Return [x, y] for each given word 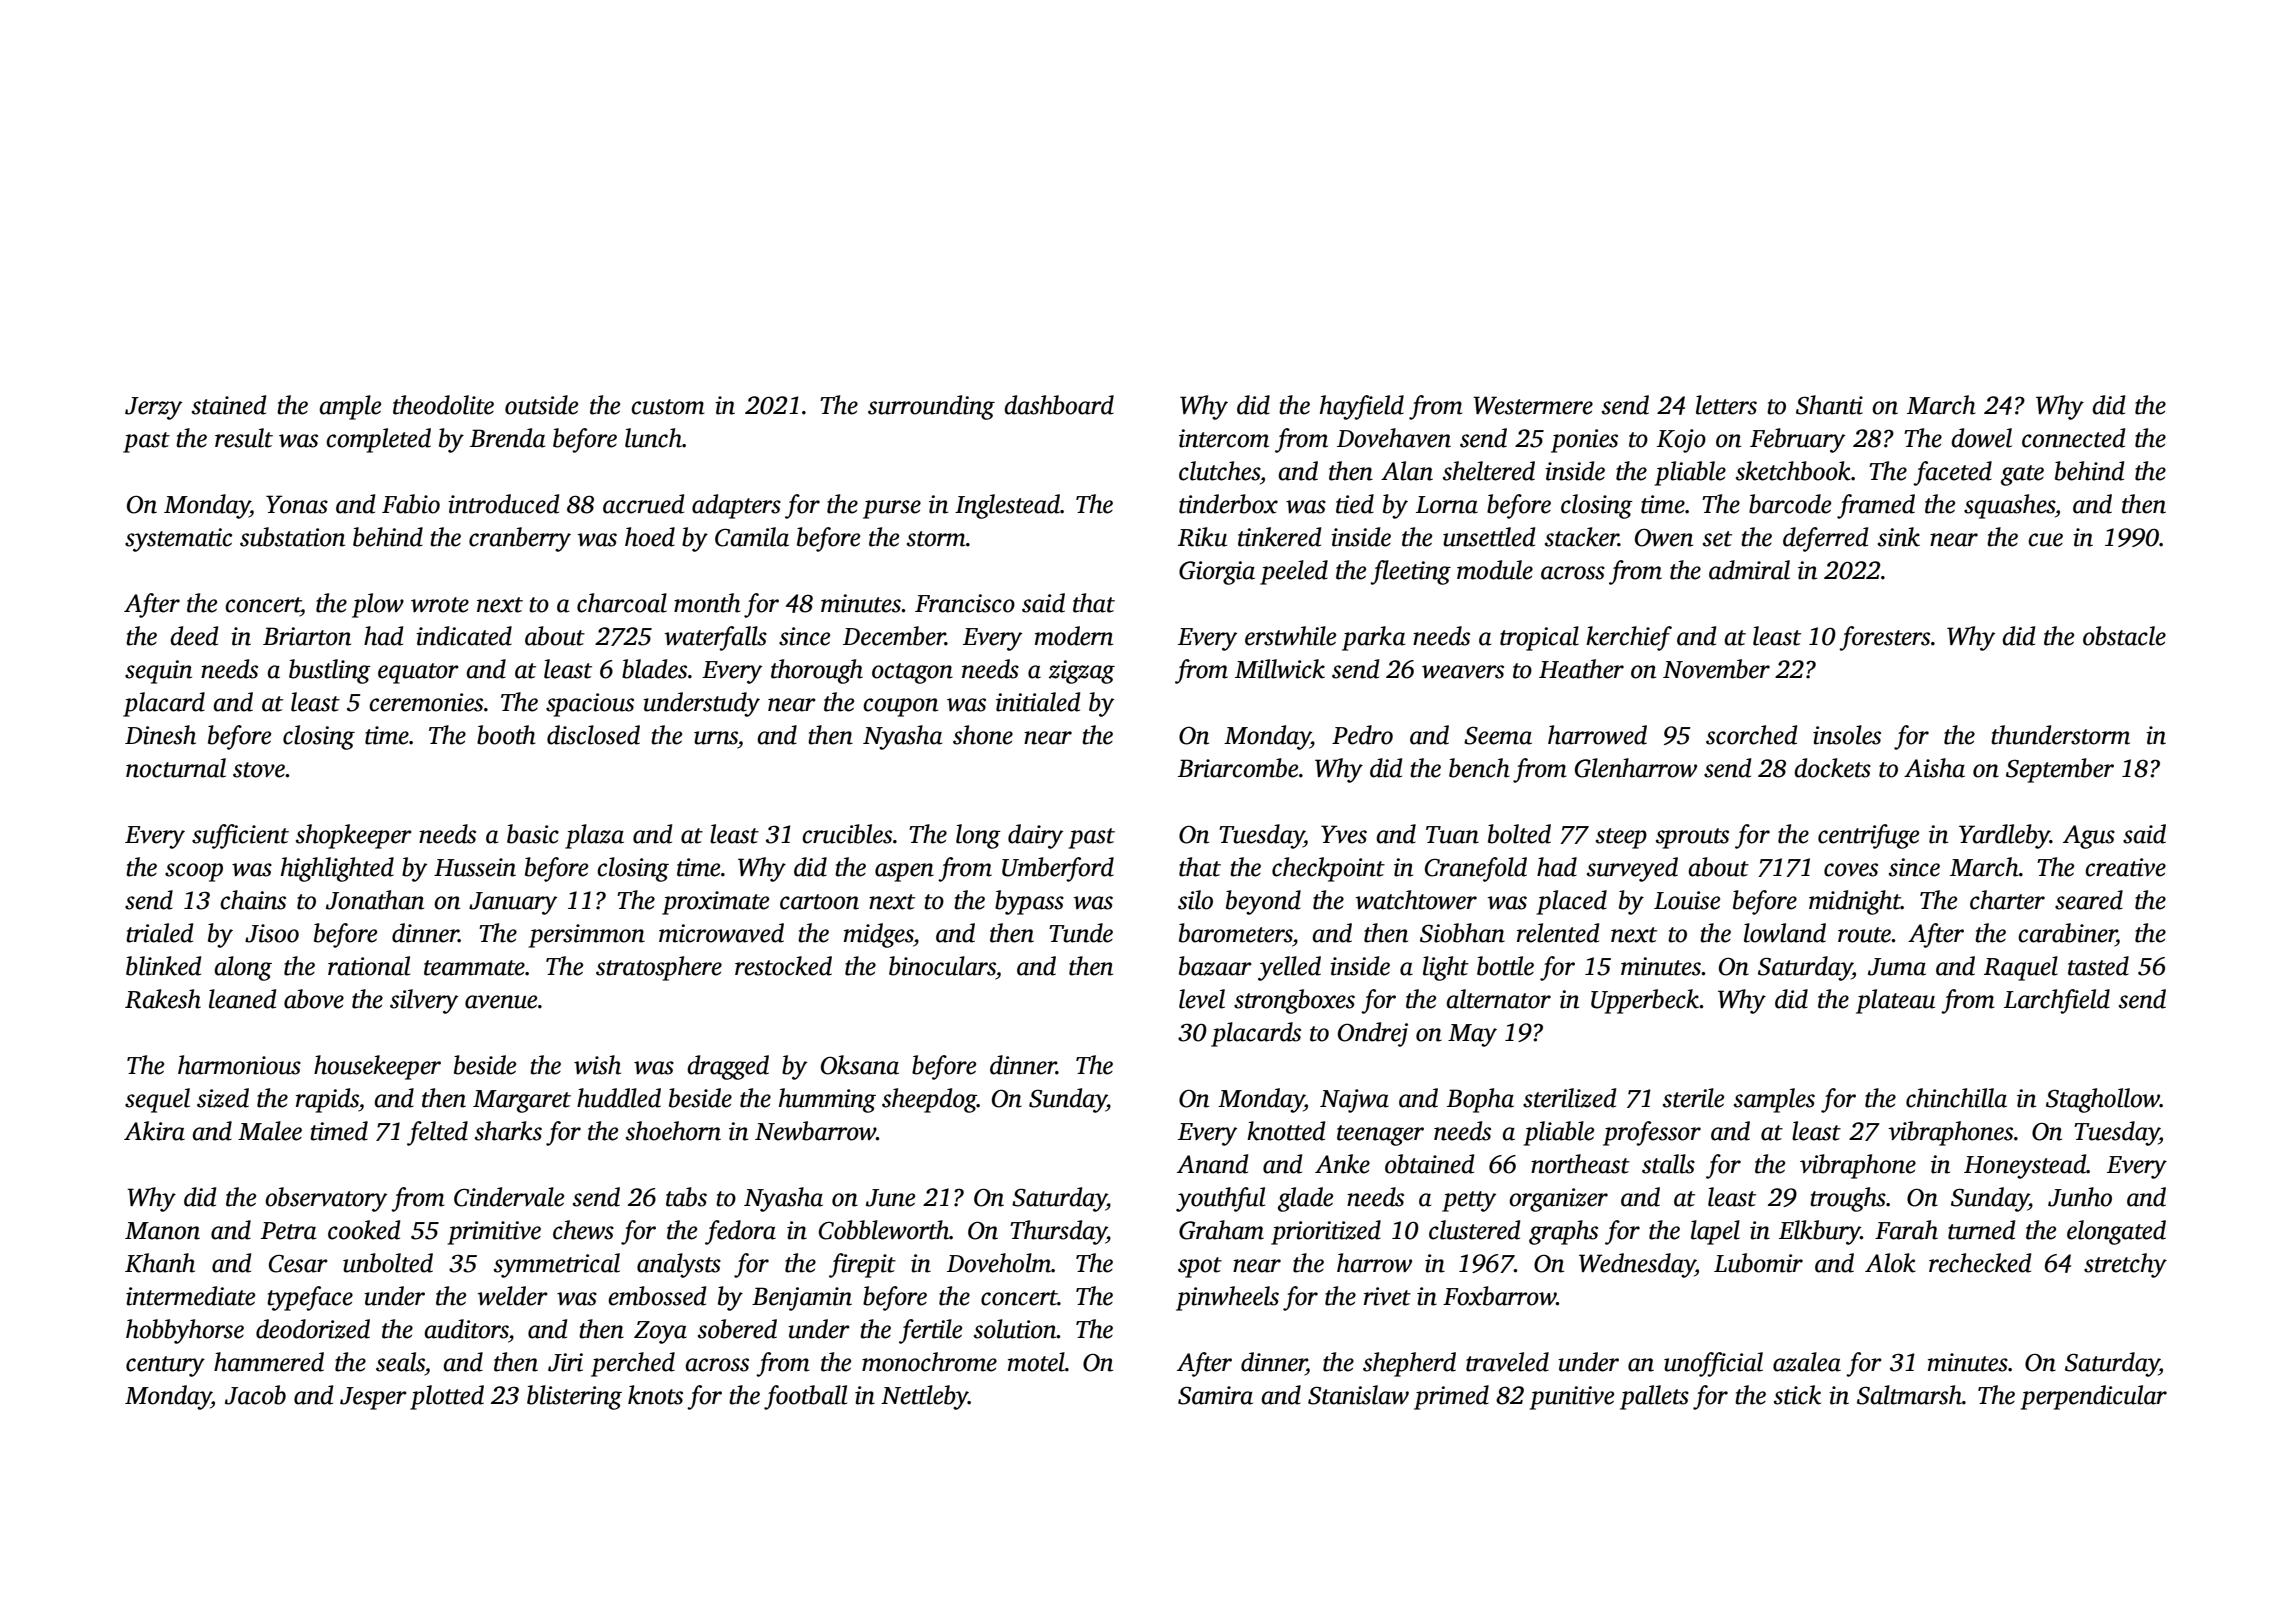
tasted [2098, 966]
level [1202, 999]
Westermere [1533, 405]
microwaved [721, 933]
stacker [1582, 537]
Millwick [1280, 669]
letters [1726, 405]
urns [716, 738]
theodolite [443, 405]
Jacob [255, 1395]
